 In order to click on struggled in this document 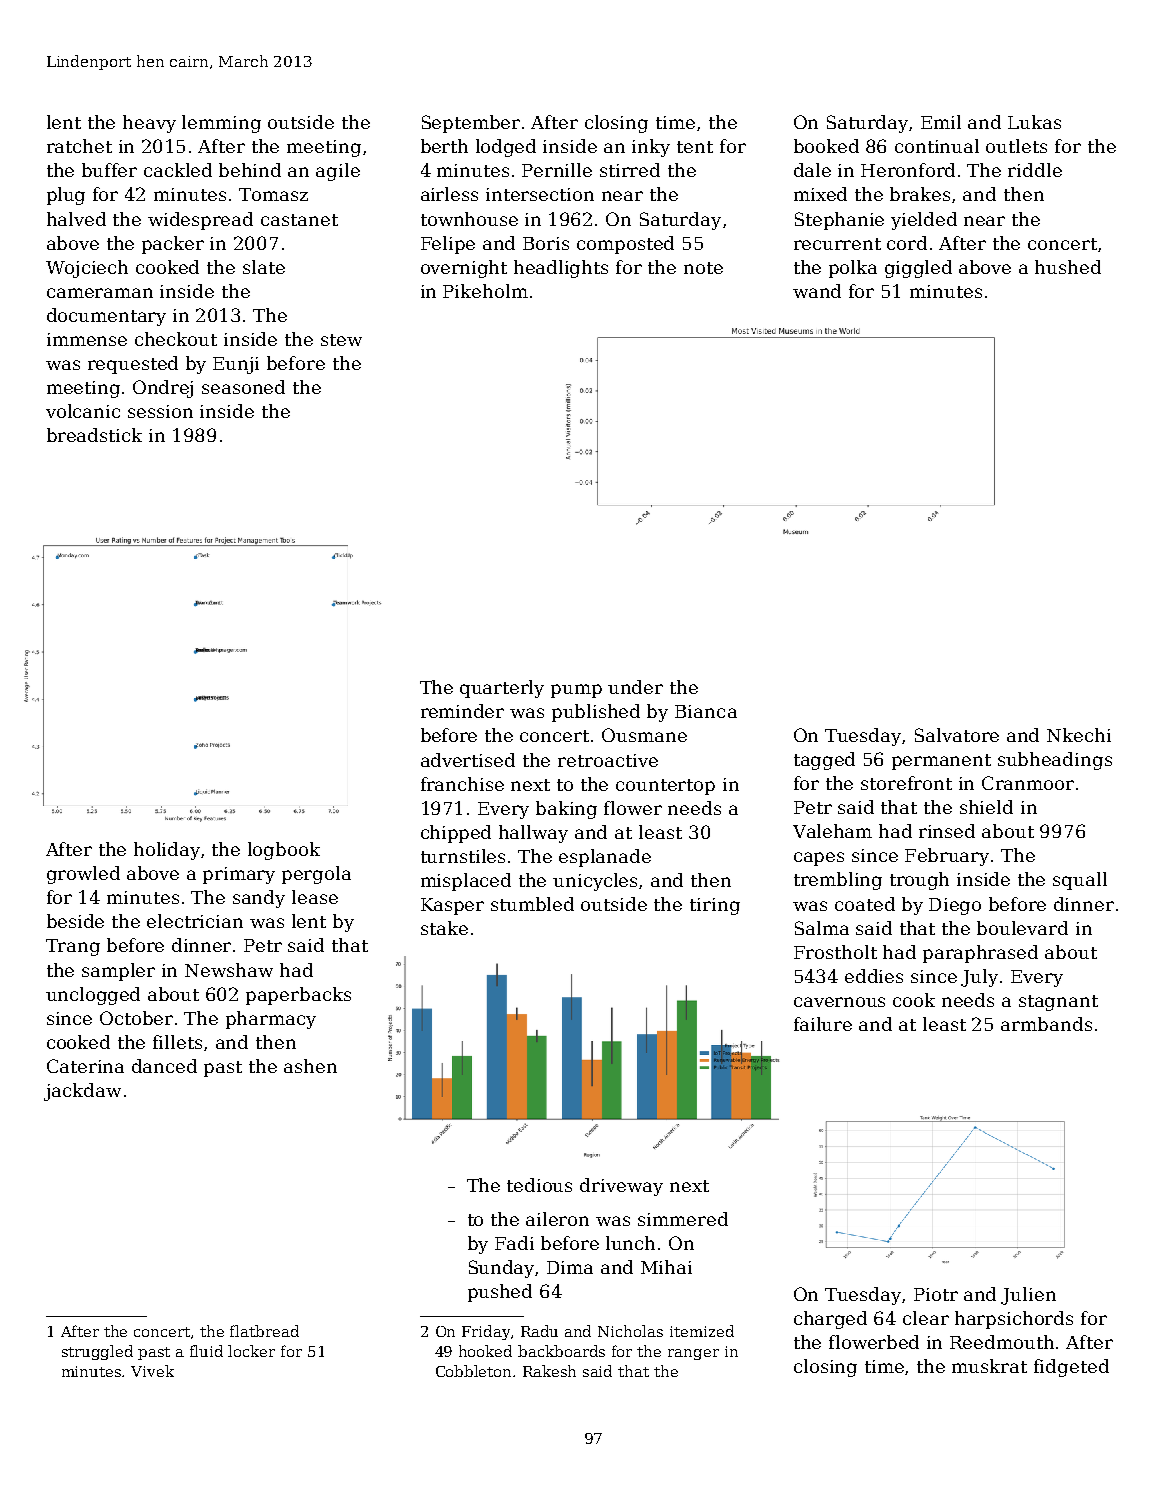, I will do `click(97, 1352)`.
